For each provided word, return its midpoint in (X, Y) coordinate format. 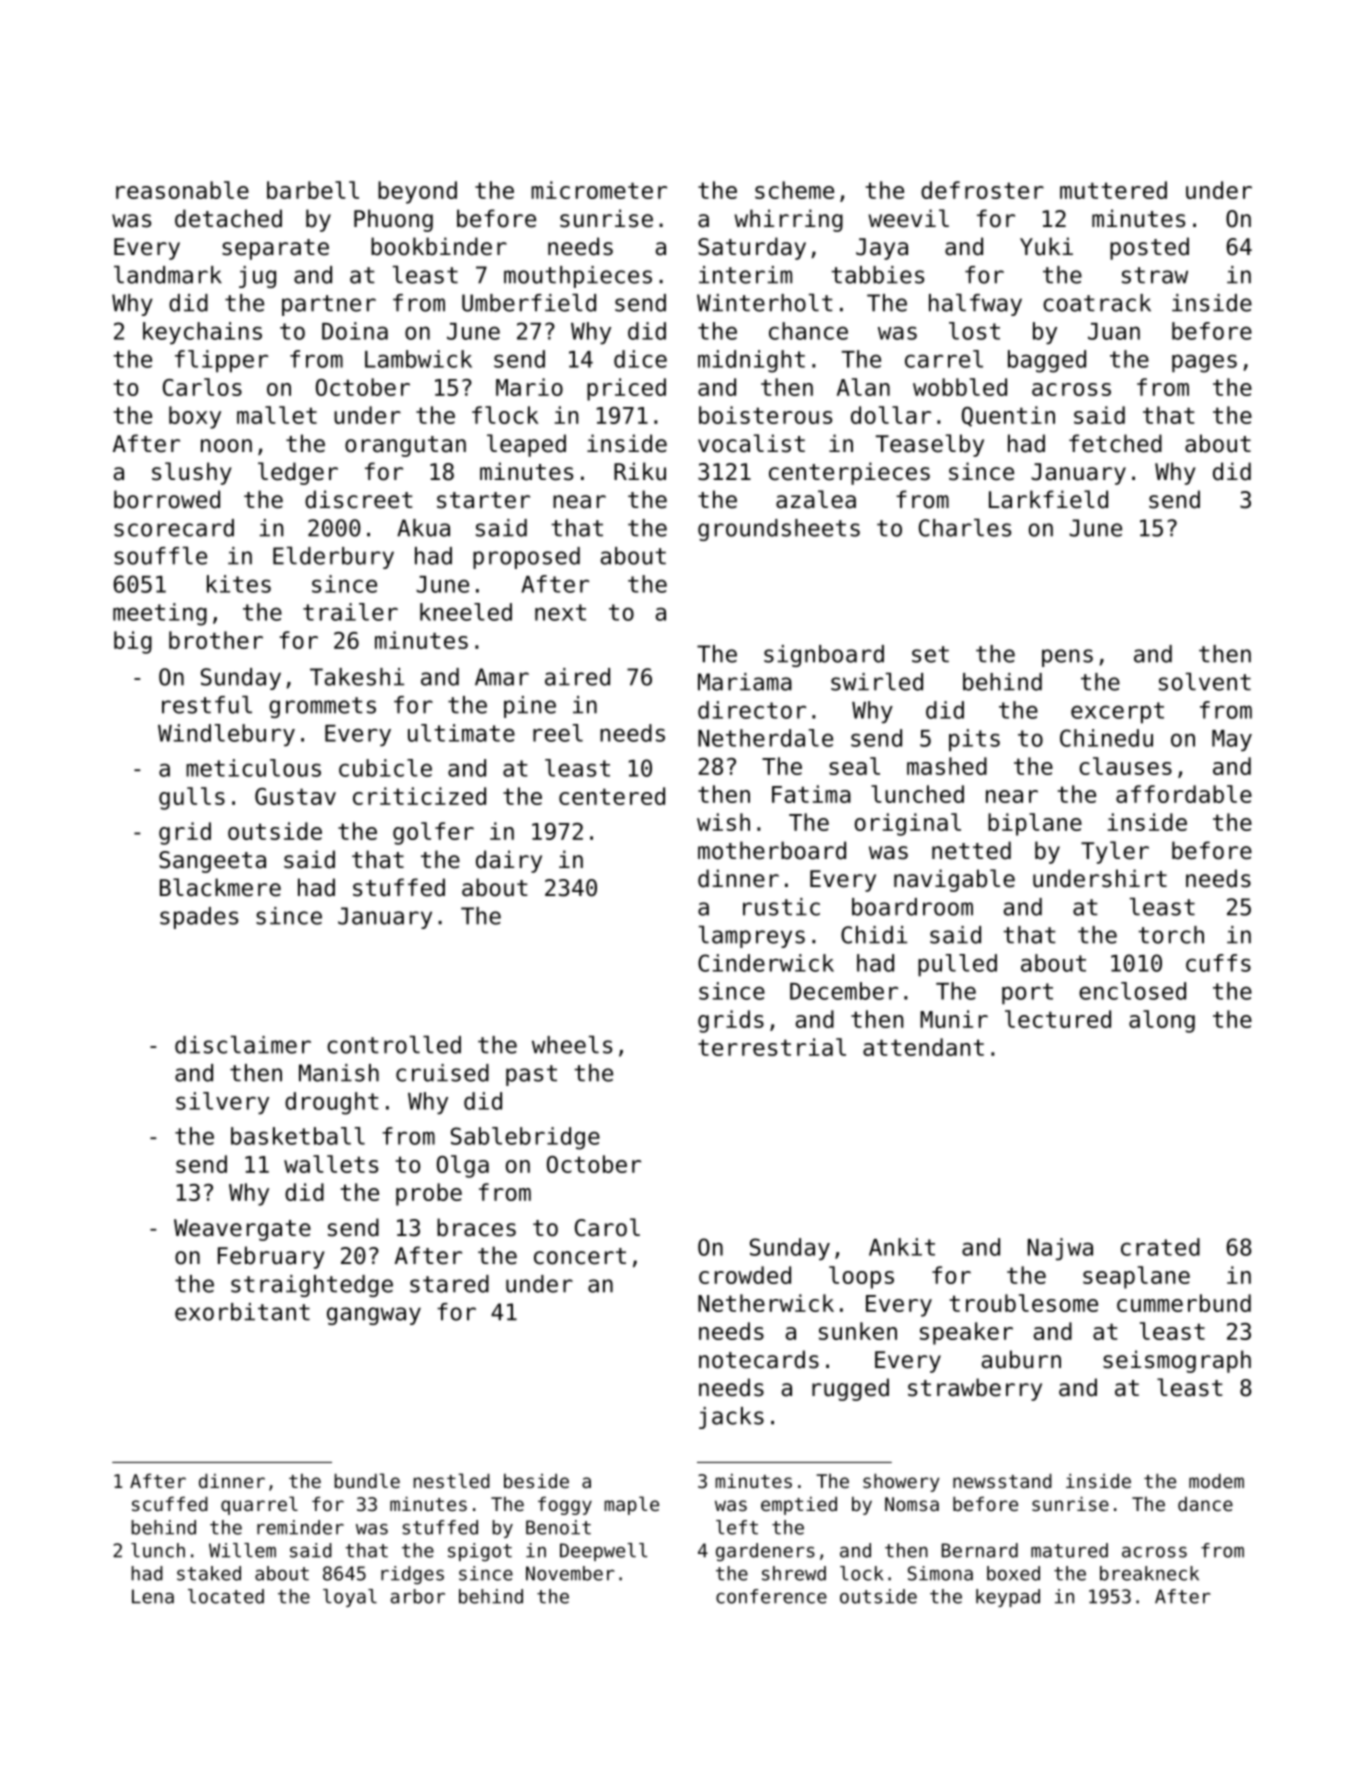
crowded (745, 1275)
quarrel (259, 1505)
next (560, 612)
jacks (731, 1418)
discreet (359, 499)
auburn (1021, 1359)
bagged (1047, 361)
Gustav (295, 796)
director (752, 710)
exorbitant (242, 1312)
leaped (526, 445)
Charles (965, 528)
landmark (168, 275)
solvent (1205, 682)
